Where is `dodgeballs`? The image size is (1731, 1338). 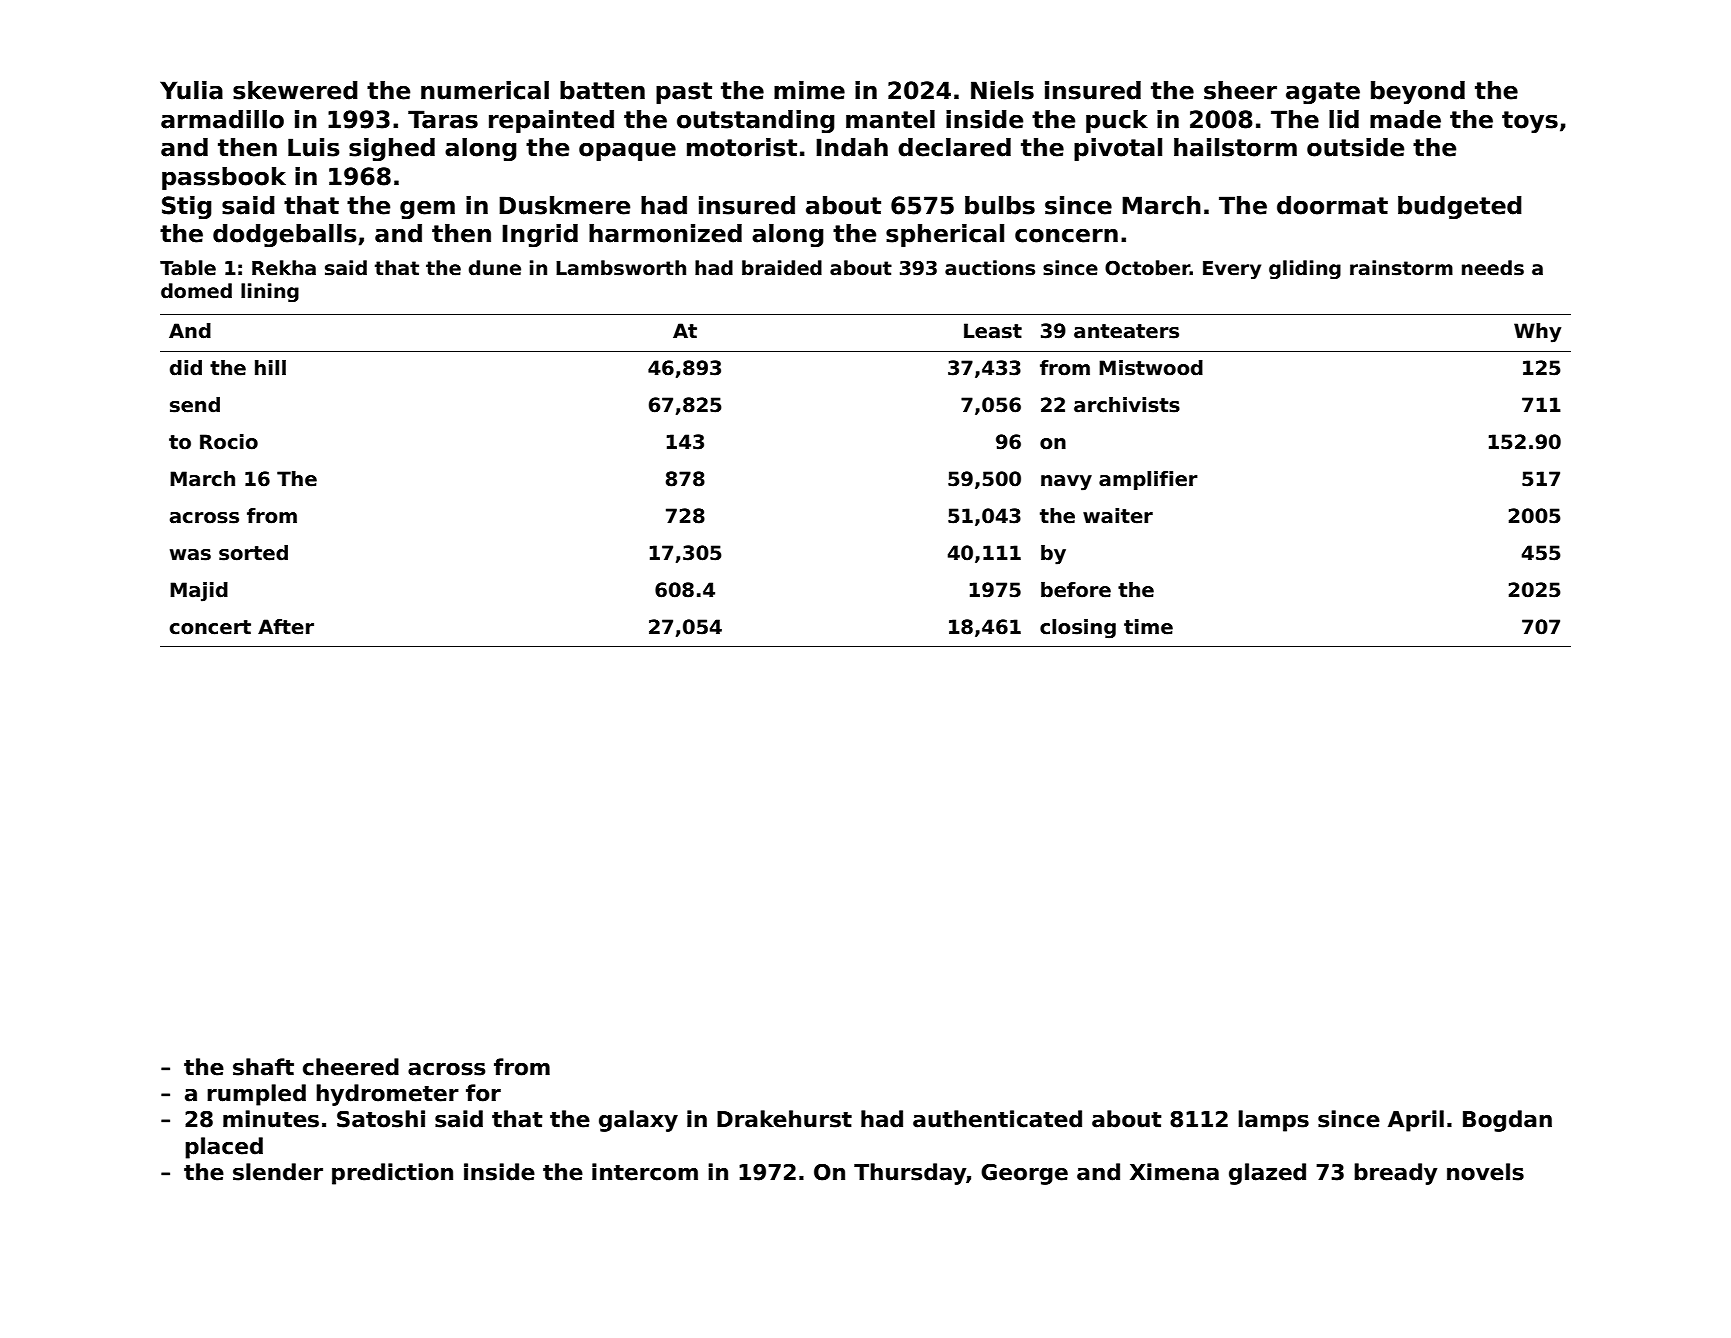 dodgeballs is located at coordinates (285, 235).
